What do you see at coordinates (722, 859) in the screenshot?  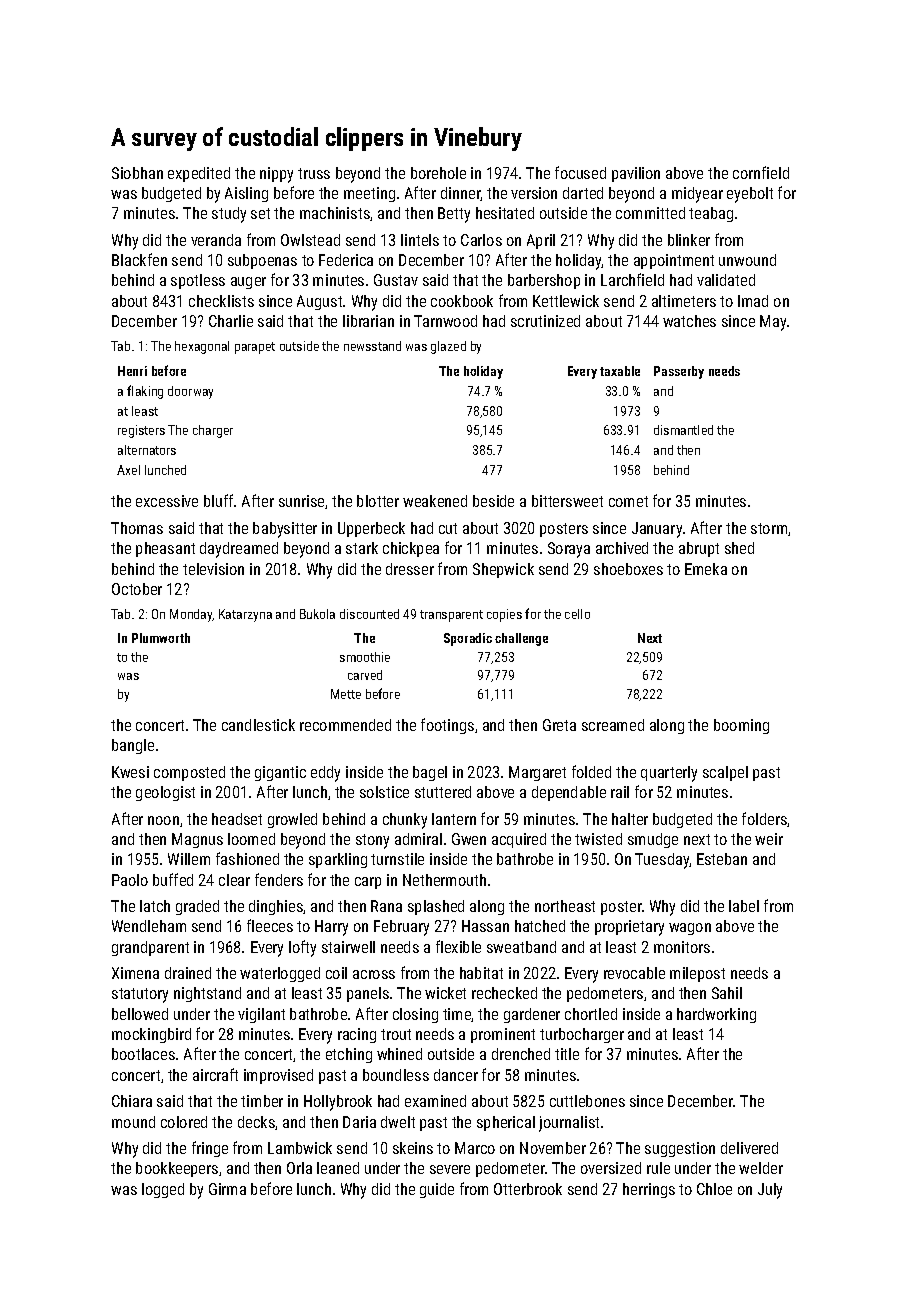 I see `Esteban` at bounding box center [722, 859].
